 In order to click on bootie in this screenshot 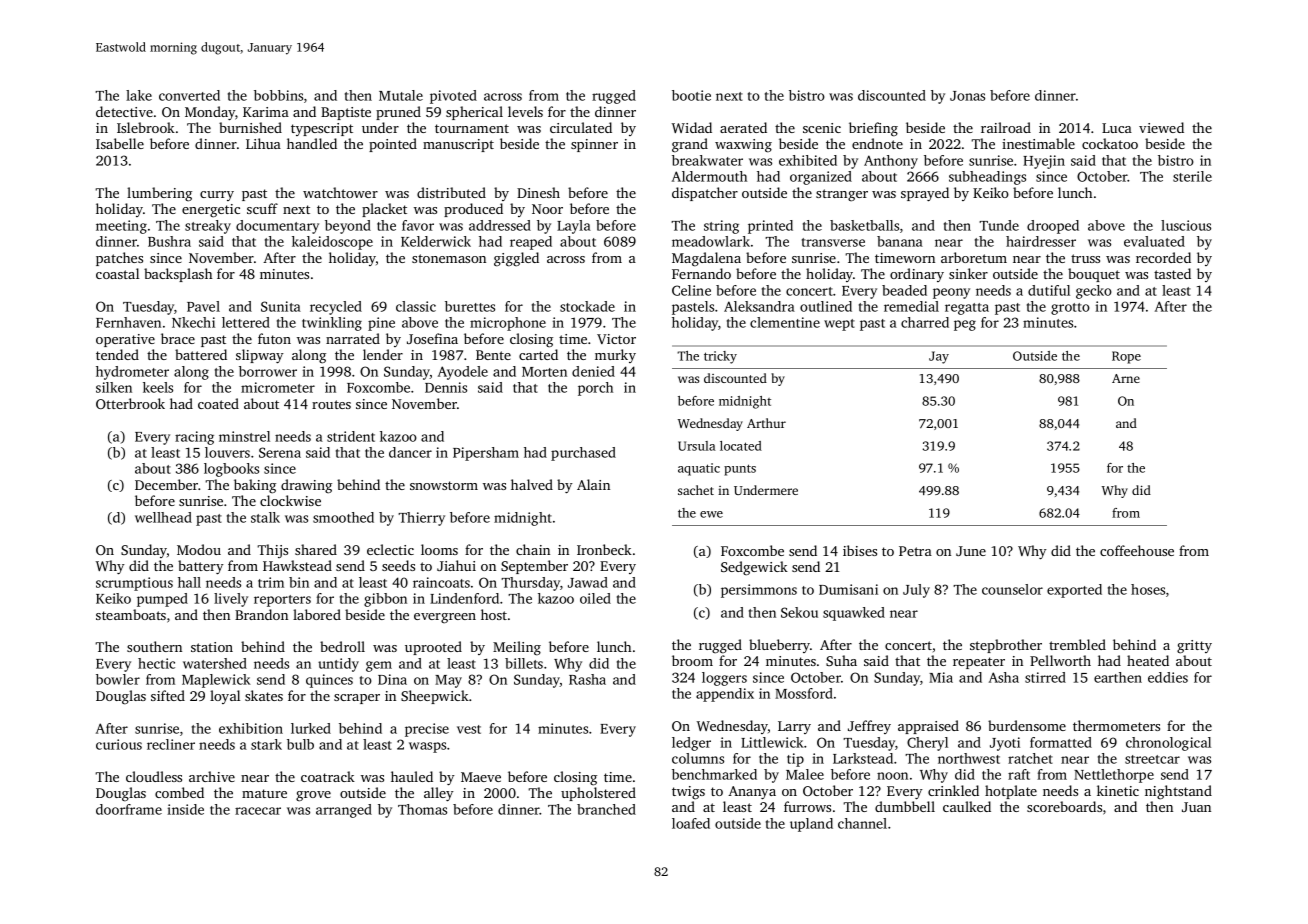, I will do `click(691, 95)`.
